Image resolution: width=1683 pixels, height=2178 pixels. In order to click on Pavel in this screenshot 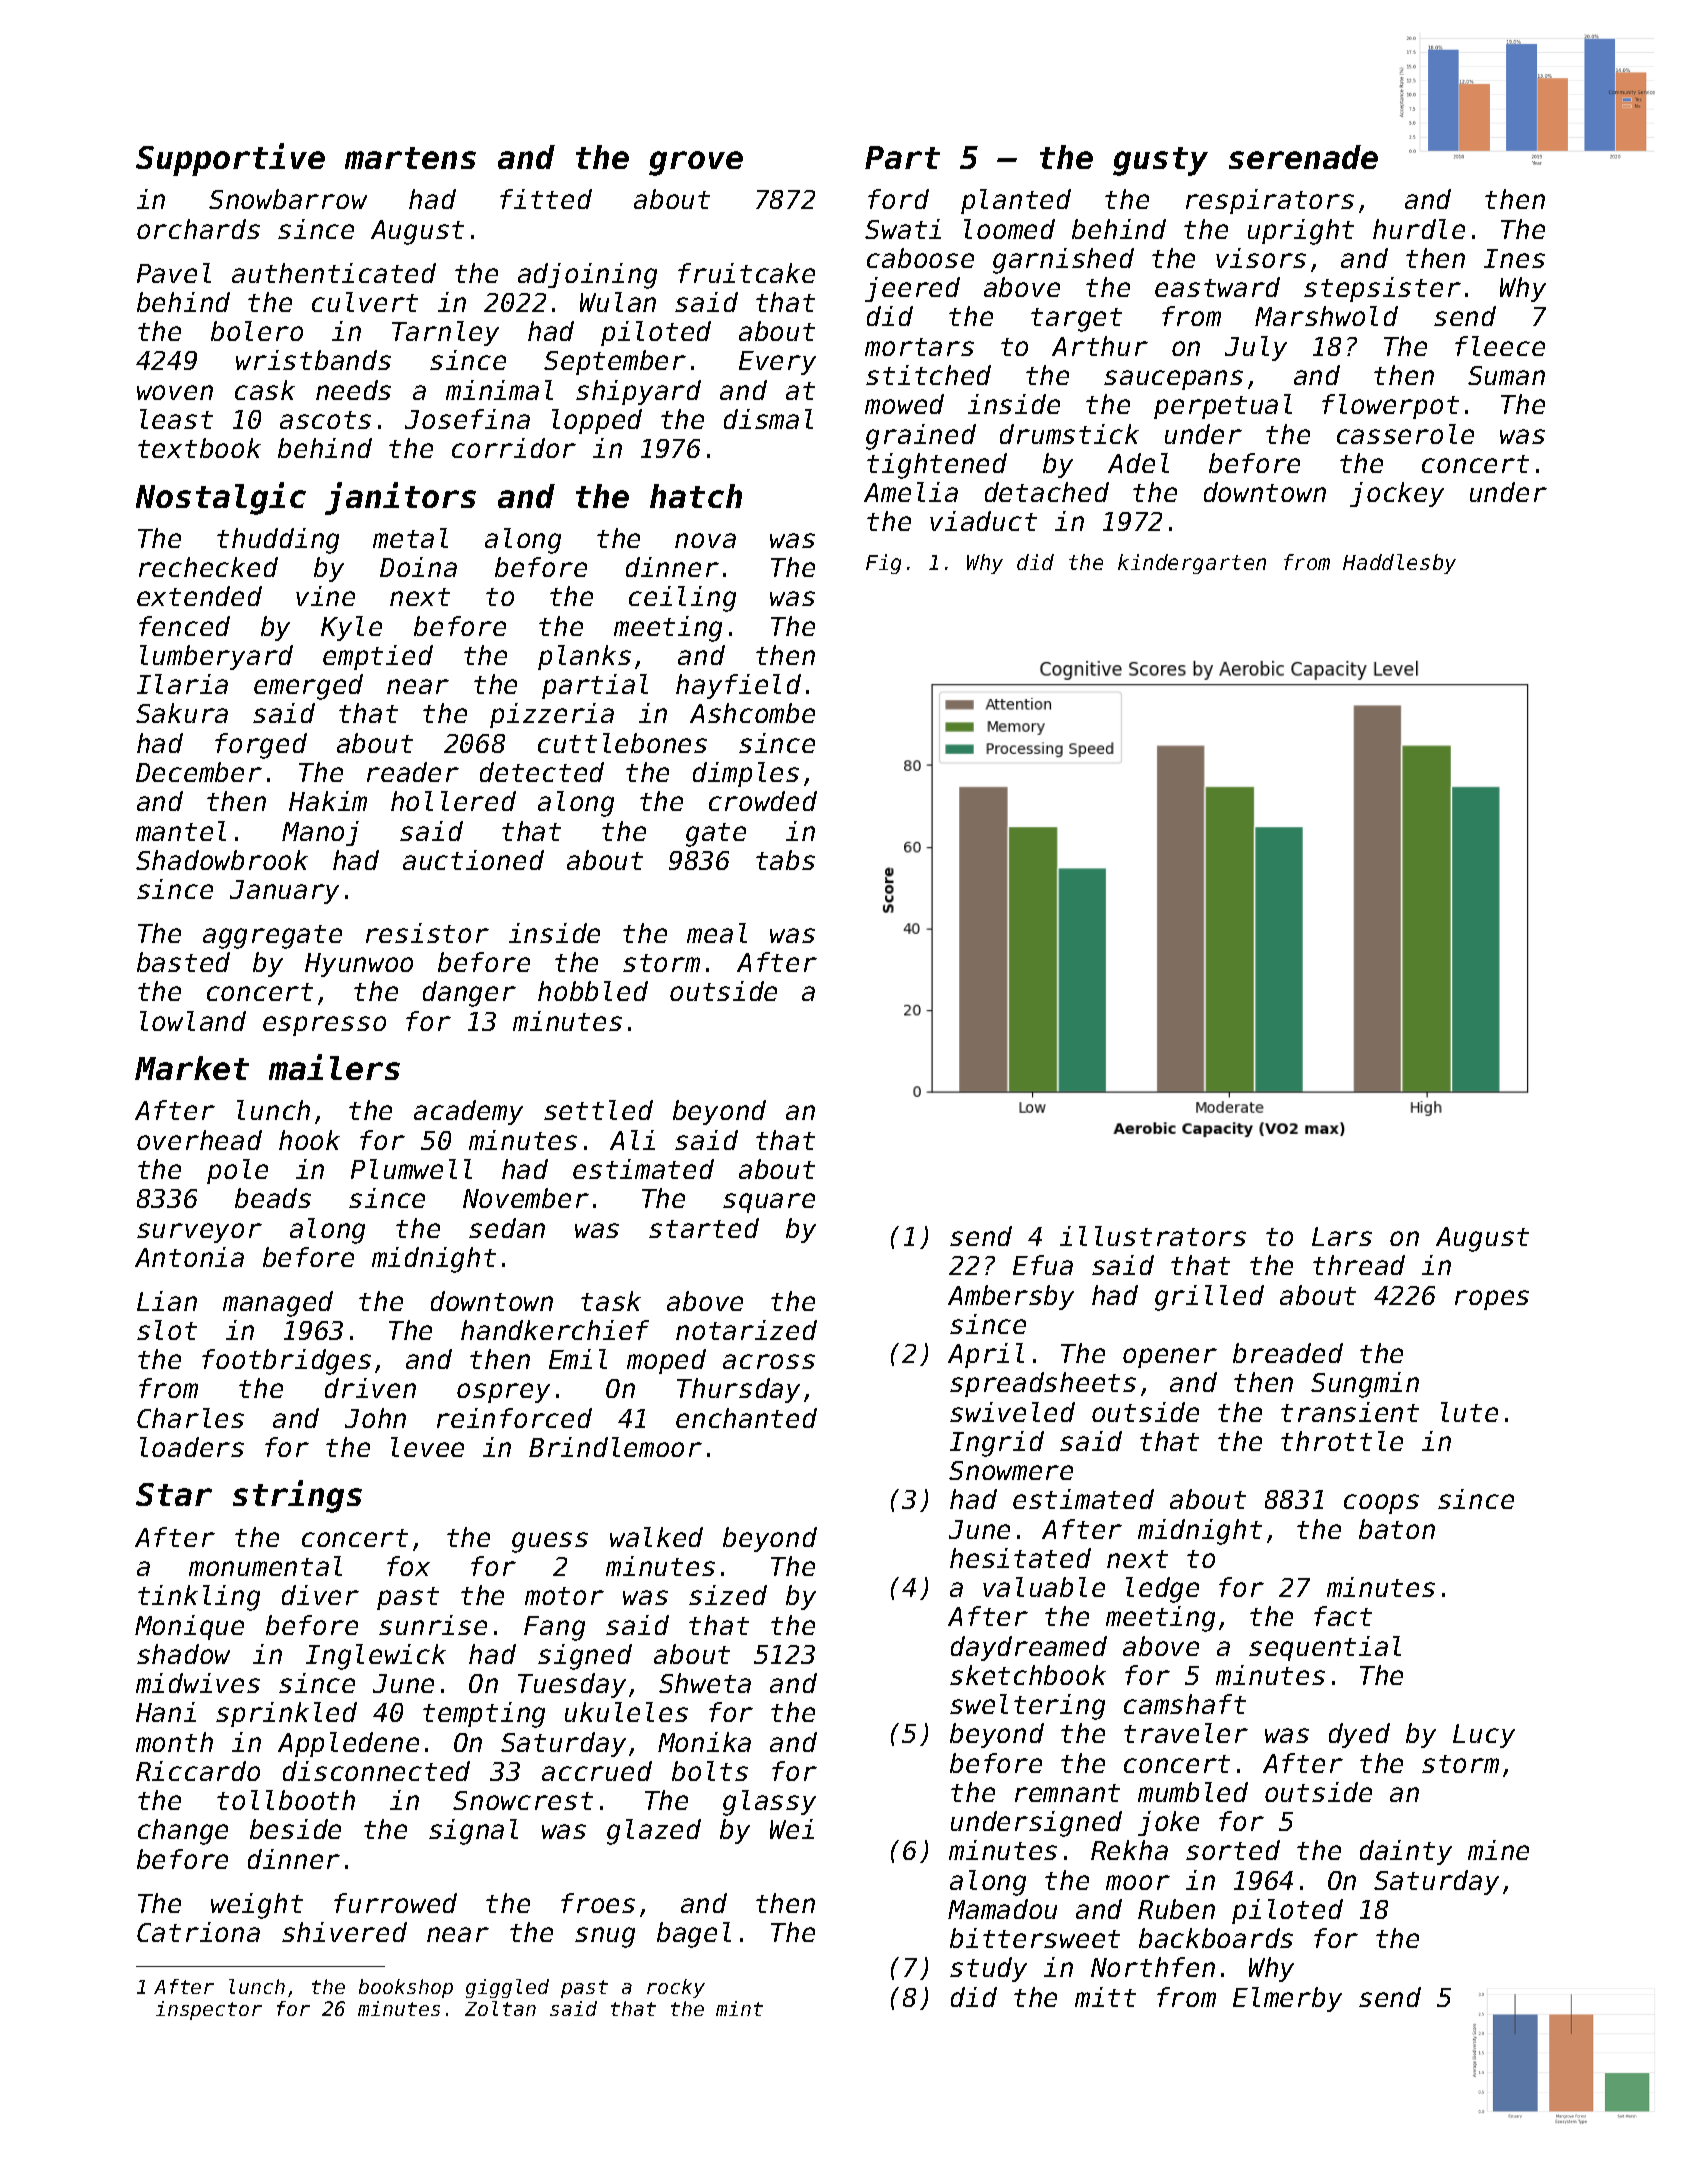, I will do `click(174, 273)`.
